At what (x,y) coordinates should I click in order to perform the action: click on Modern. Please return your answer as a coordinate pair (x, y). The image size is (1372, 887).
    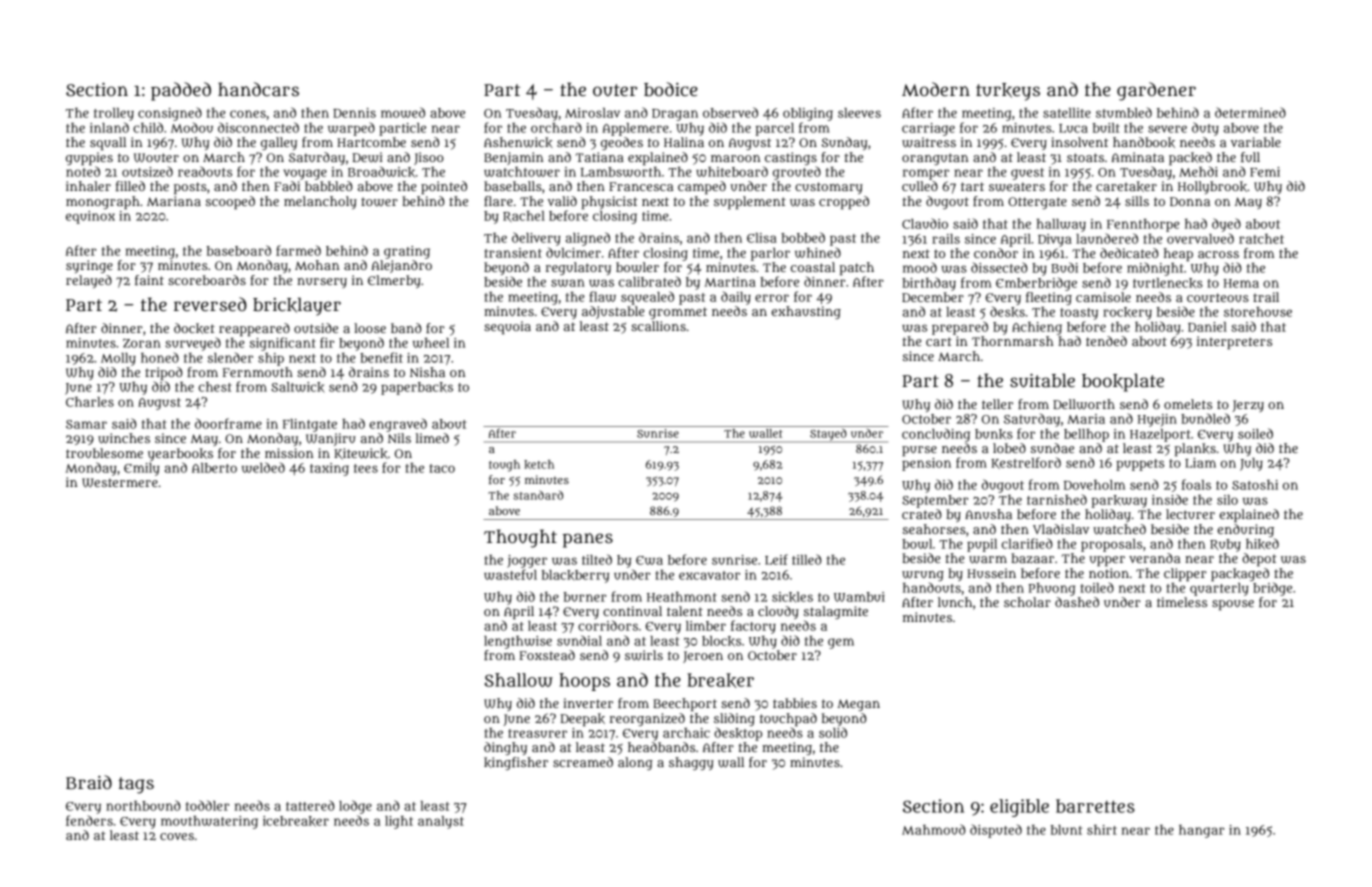
    Looking at the image, I should click on (936, 89).
